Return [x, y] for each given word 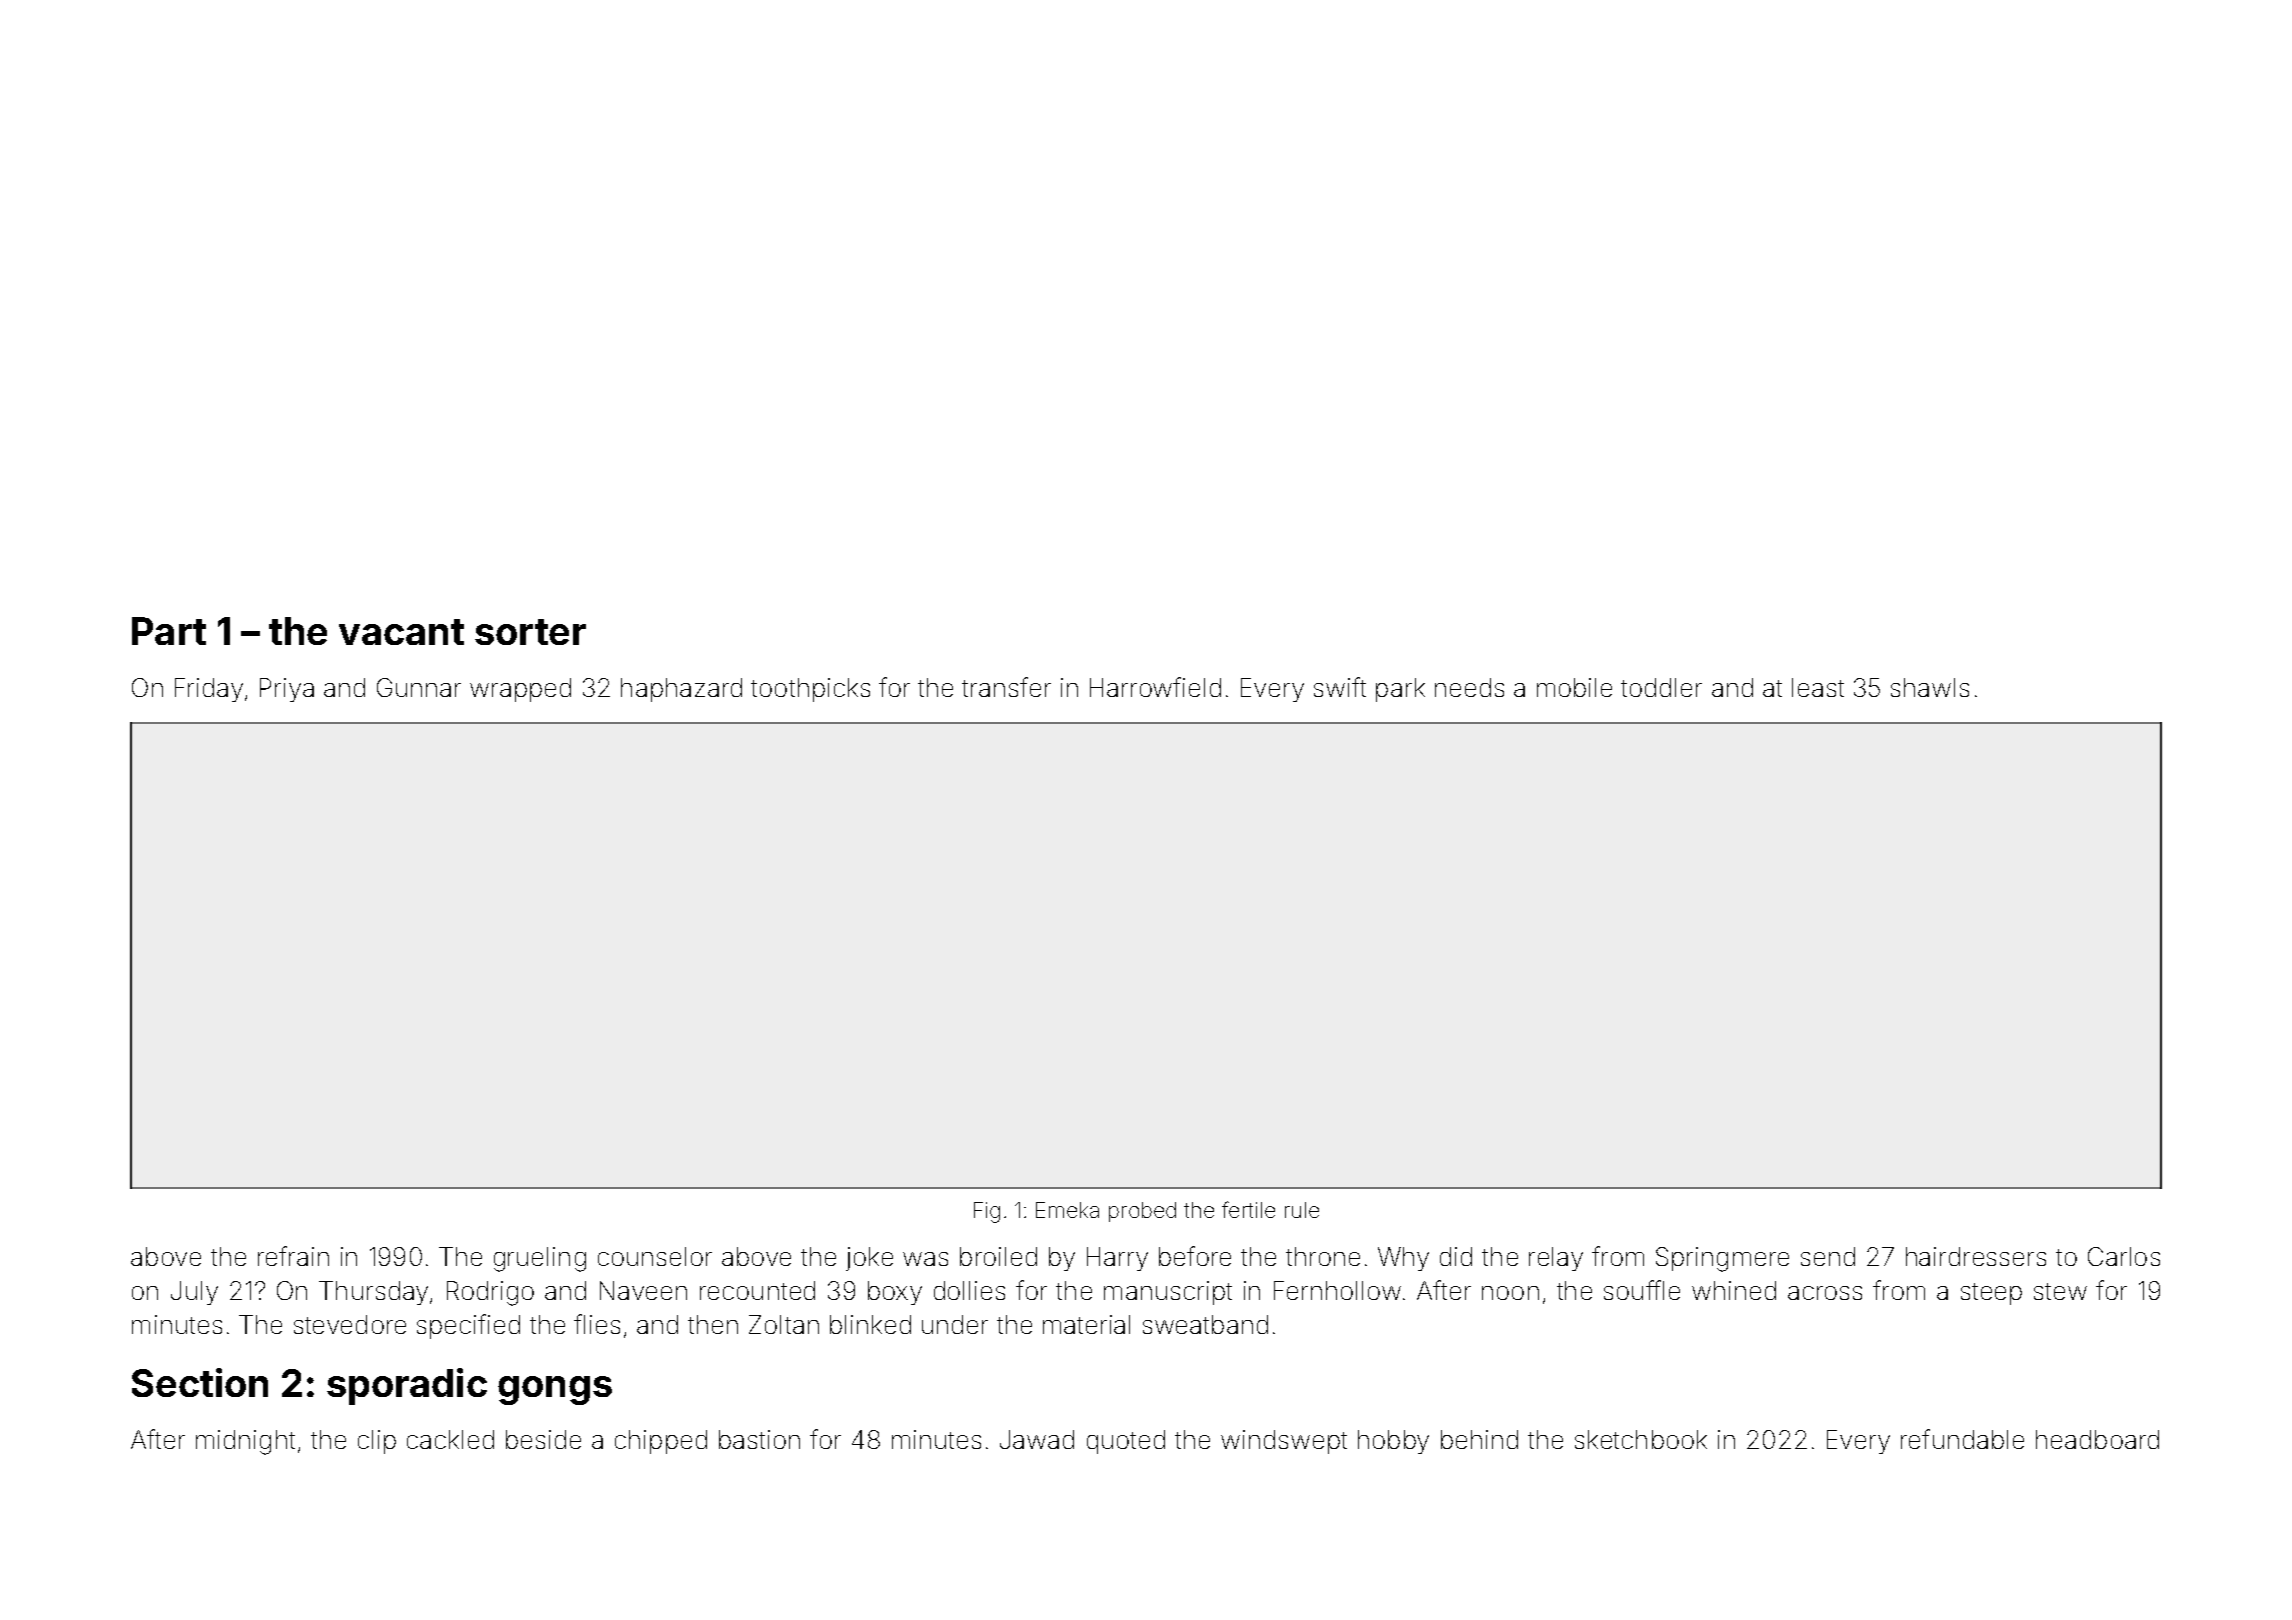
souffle [1642, 1290]
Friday [209, 690]
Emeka [1067, 1210]
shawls [1930, 687]
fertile [1248, 1209]
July [194, 1293]
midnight [245, 1442]
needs [1469, 687]
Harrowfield [1155, 687]
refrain [293, 1256]
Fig [987, 1212]
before [1195, 1256]
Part [169, 631]
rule [1302, 1210]
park [1400, 690]
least [1818, 687]
